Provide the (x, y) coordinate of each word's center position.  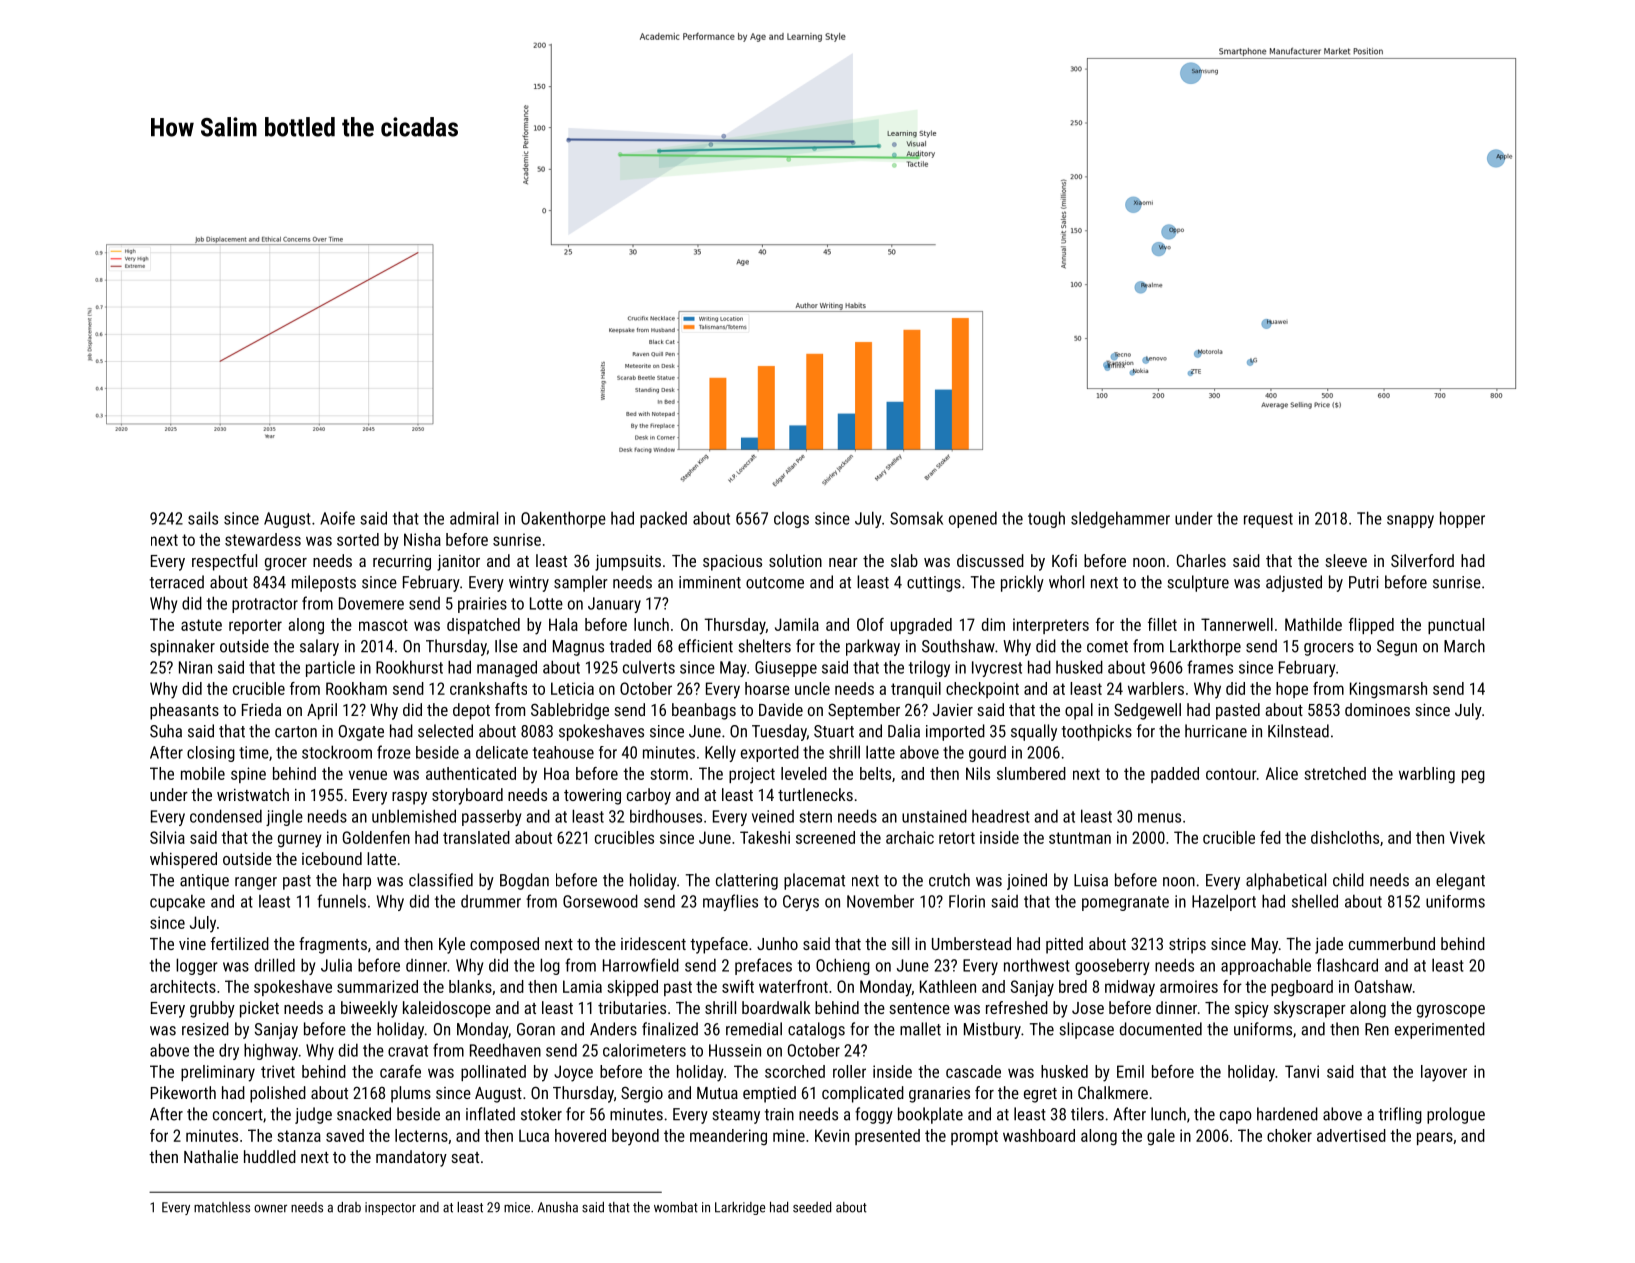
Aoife (337, 518)
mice (517, 1207)
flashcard (1347, 965)
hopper (1462, 519)
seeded (812, 1207)
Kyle (452, 945)
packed (663, 519)
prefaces (763, 966)
